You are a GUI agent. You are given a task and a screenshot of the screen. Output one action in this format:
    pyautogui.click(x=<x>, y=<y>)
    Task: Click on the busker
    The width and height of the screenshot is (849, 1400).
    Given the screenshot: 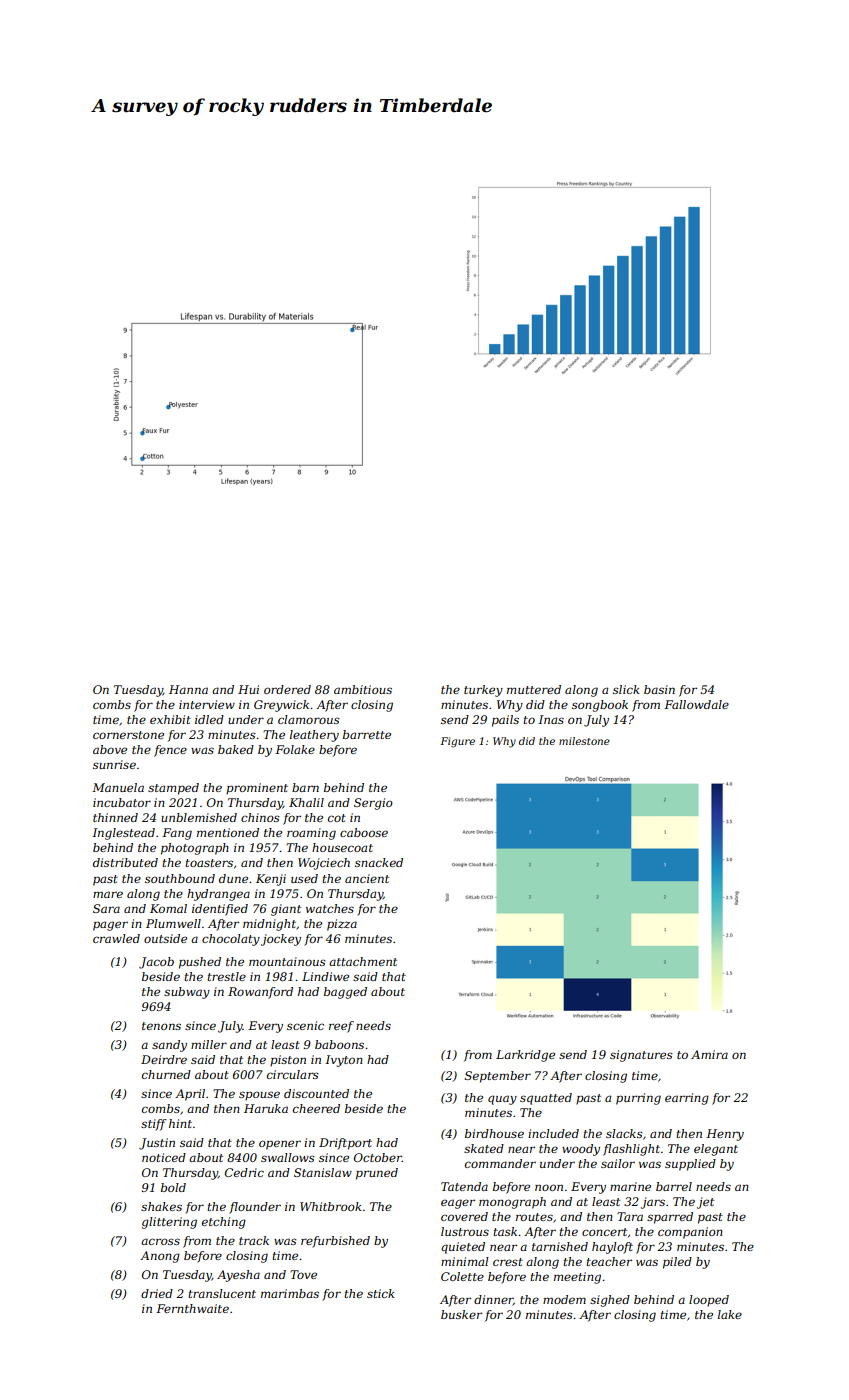 What is the action you would take?
    pyautogui.click(x=461, y=1314)
